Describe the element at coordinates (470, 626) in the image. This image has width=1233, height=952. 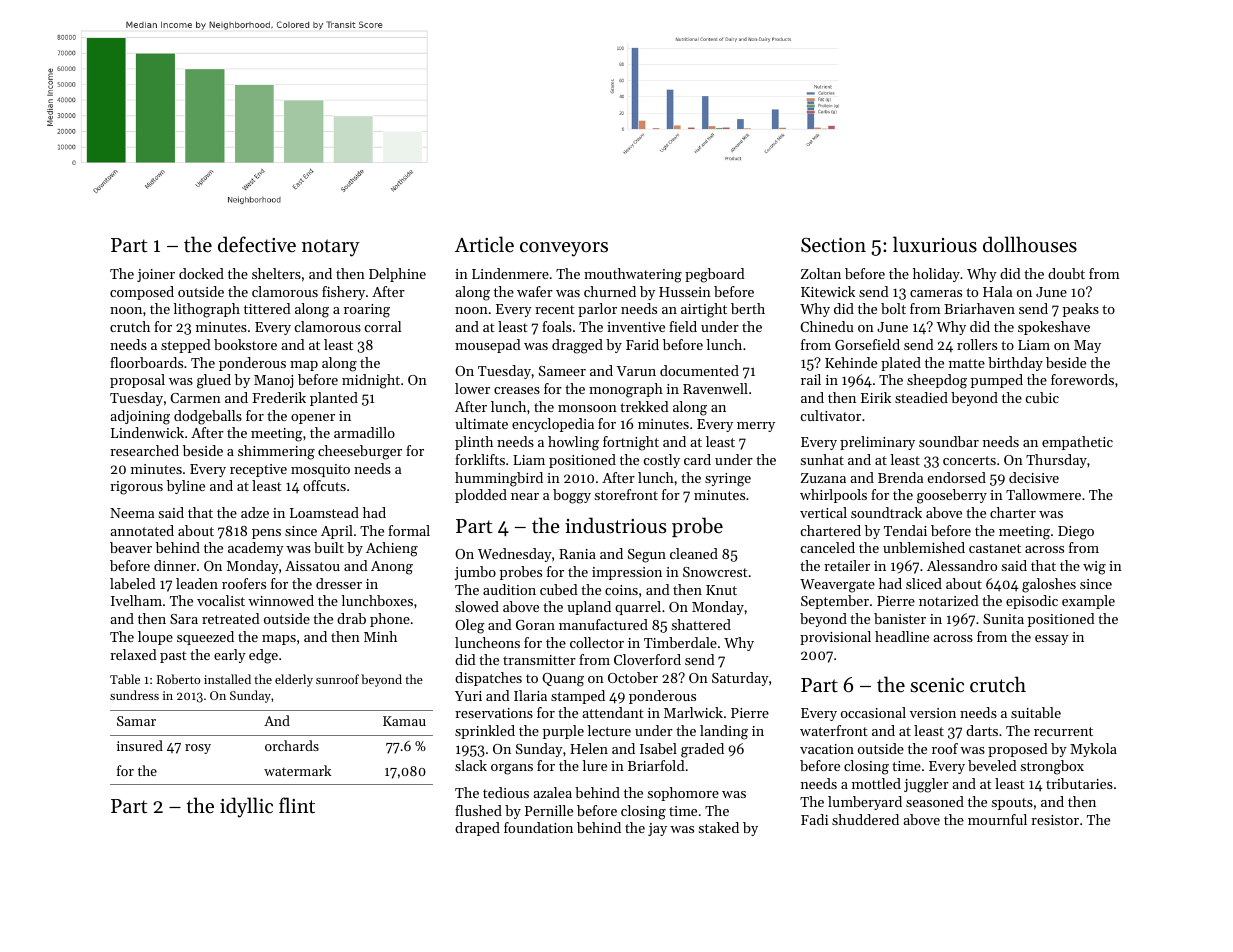
I see `Oleg` at that location.
